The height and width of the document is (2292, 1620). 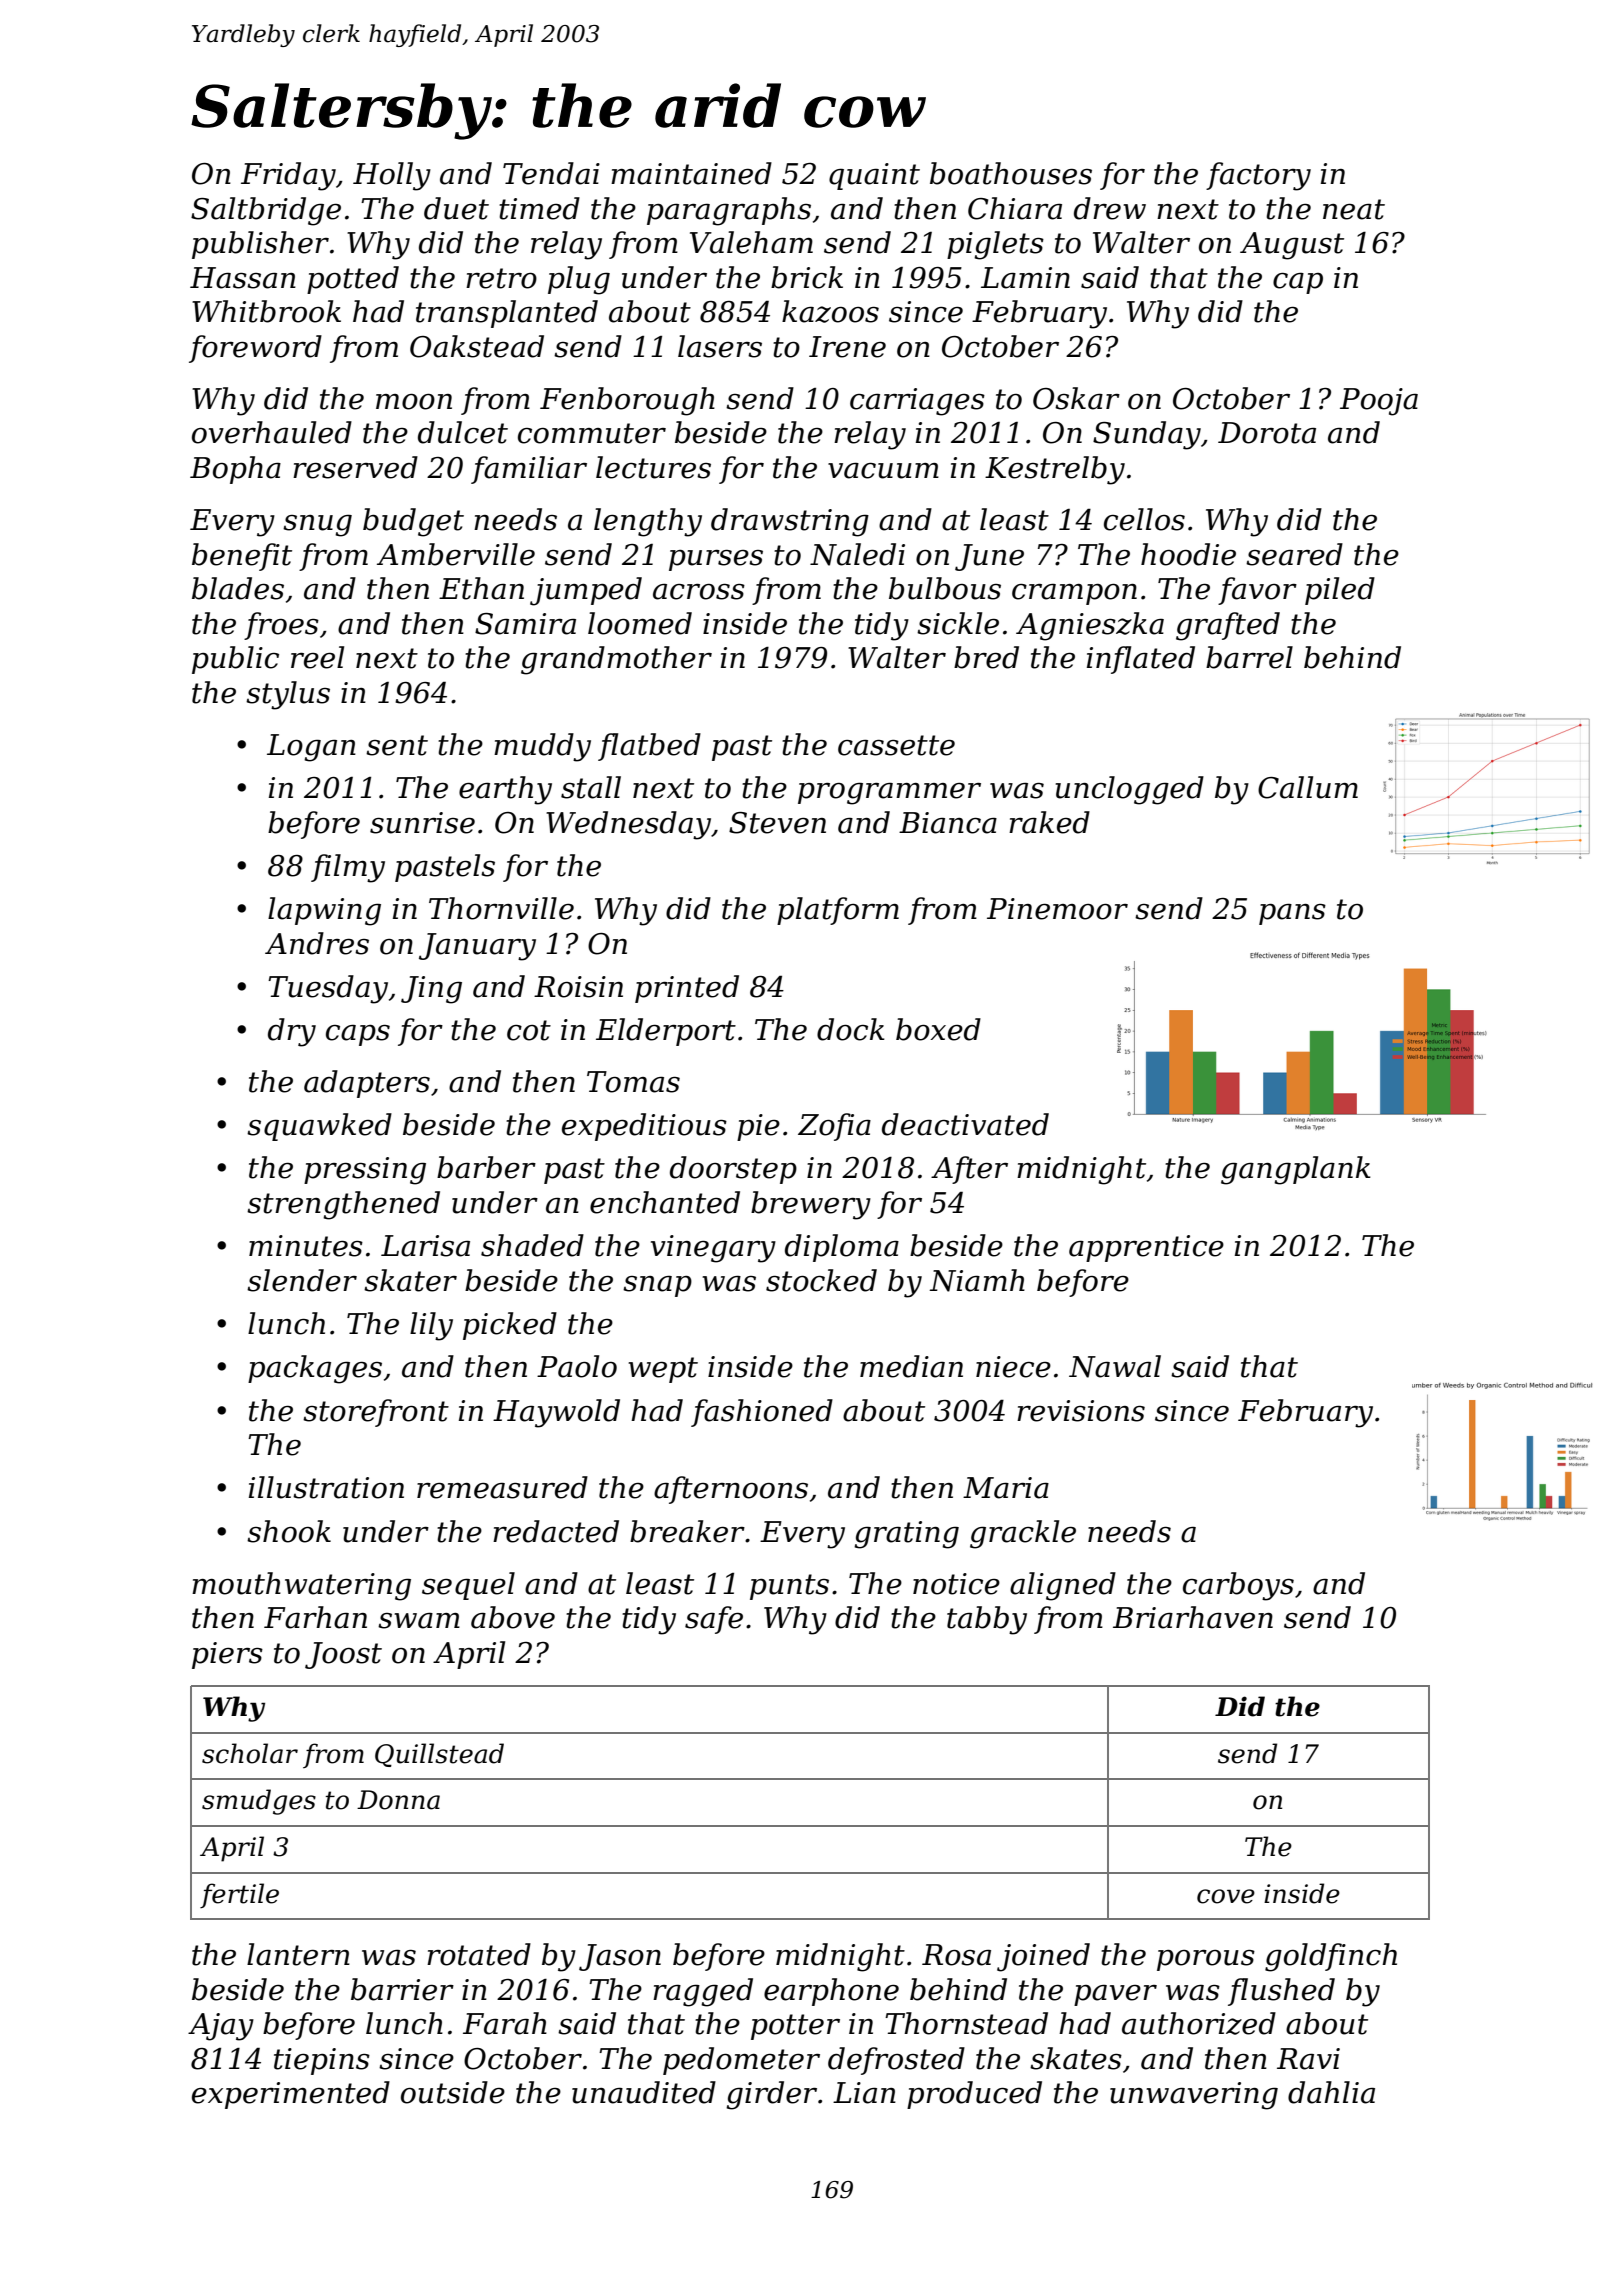 What do you see at coordinates (255, 349) in the document?
I see `foreword` at bounding box center [255, 349].
